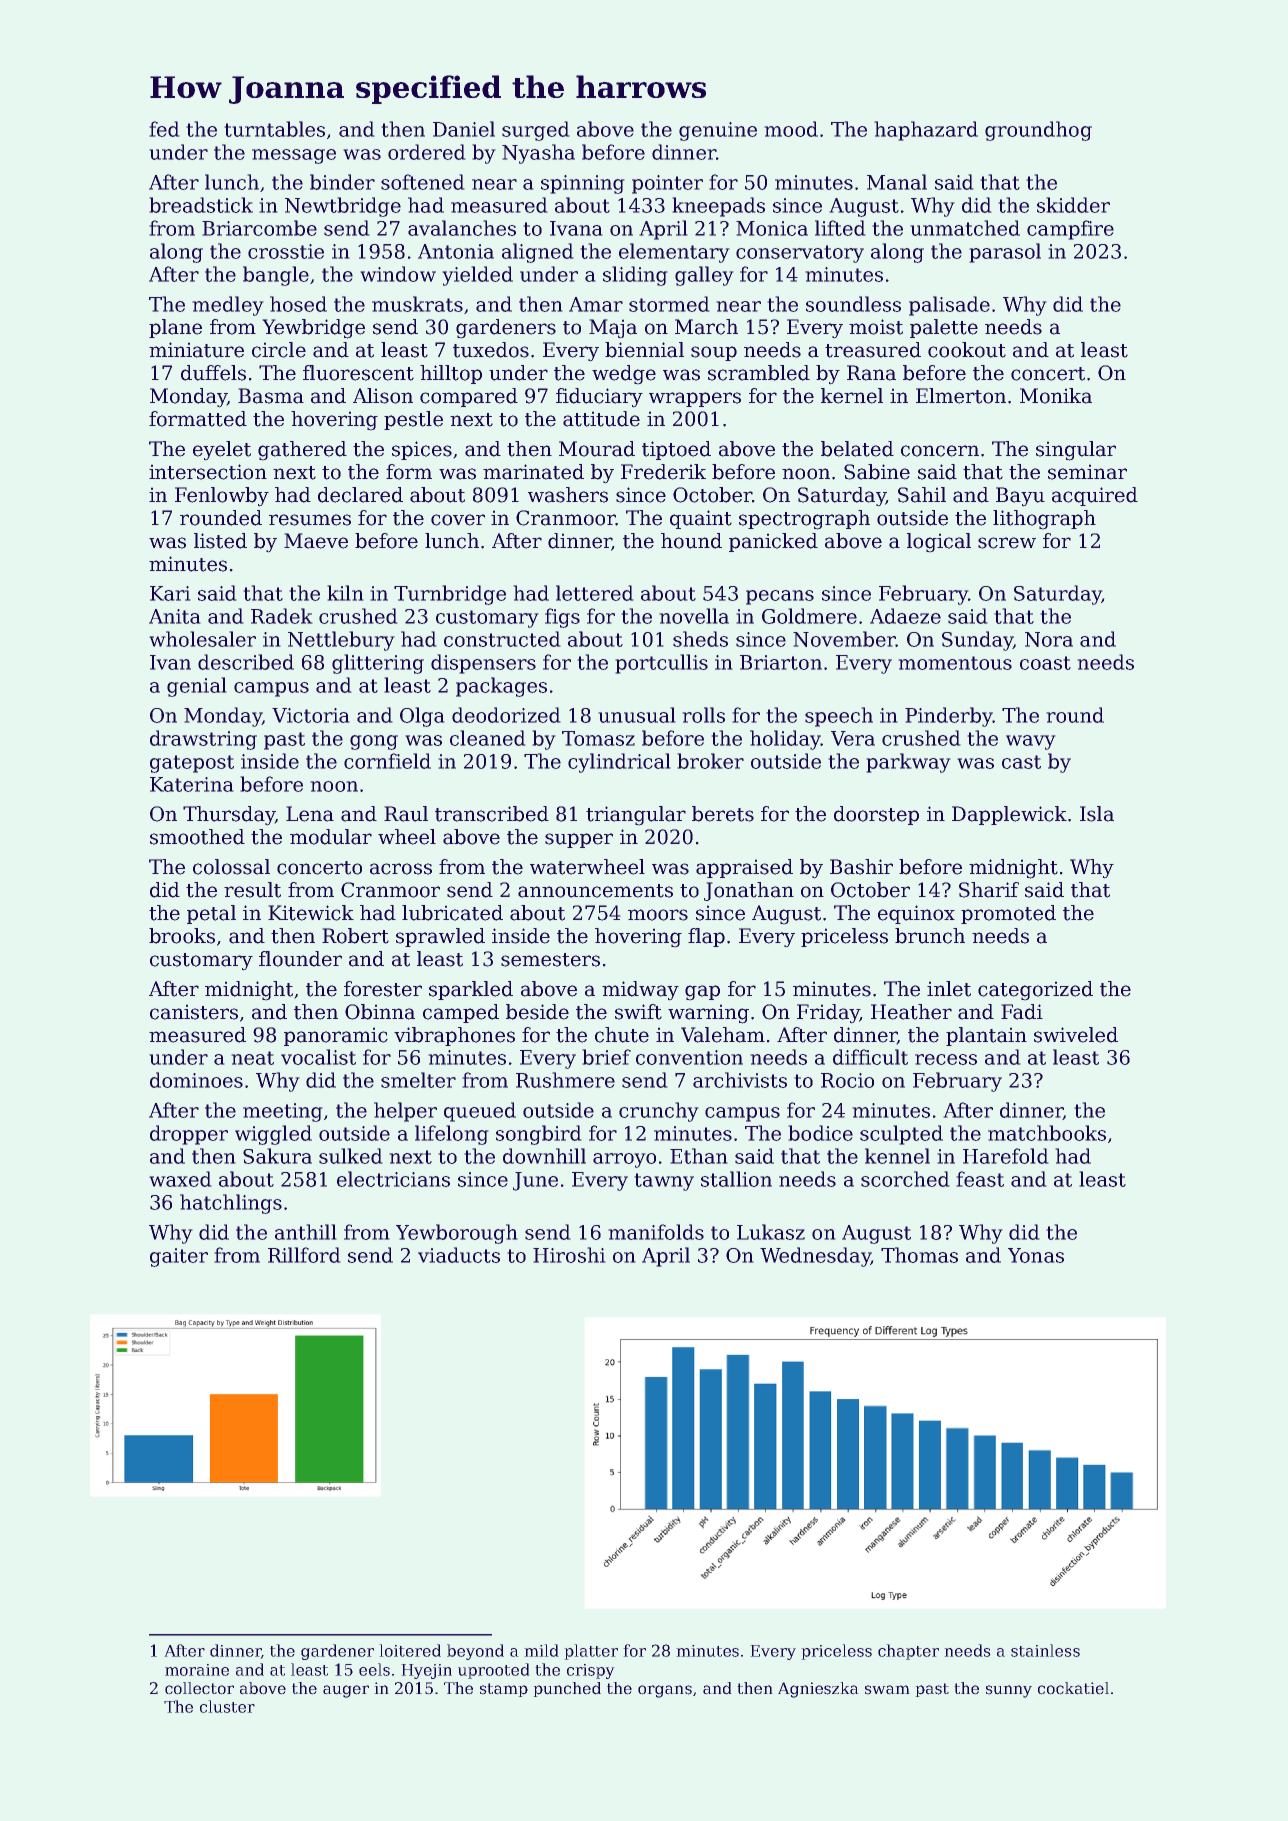 The width and height of the image is (1288, 1821). I want to click on genuine, so click(718, 131).
